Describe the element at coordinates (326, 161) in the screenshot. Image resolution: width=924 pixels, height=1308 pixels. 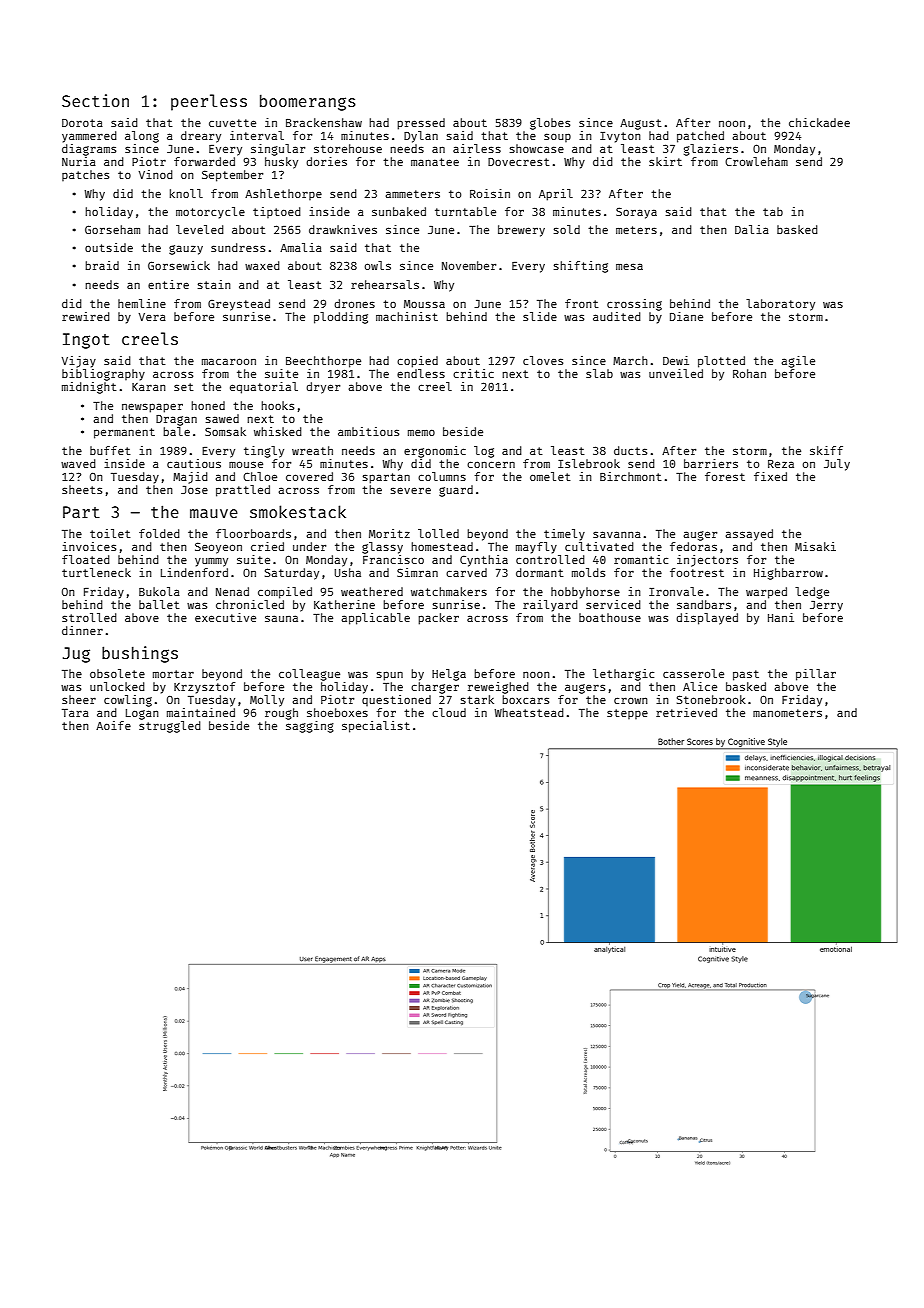
I see `dories` at that location.
